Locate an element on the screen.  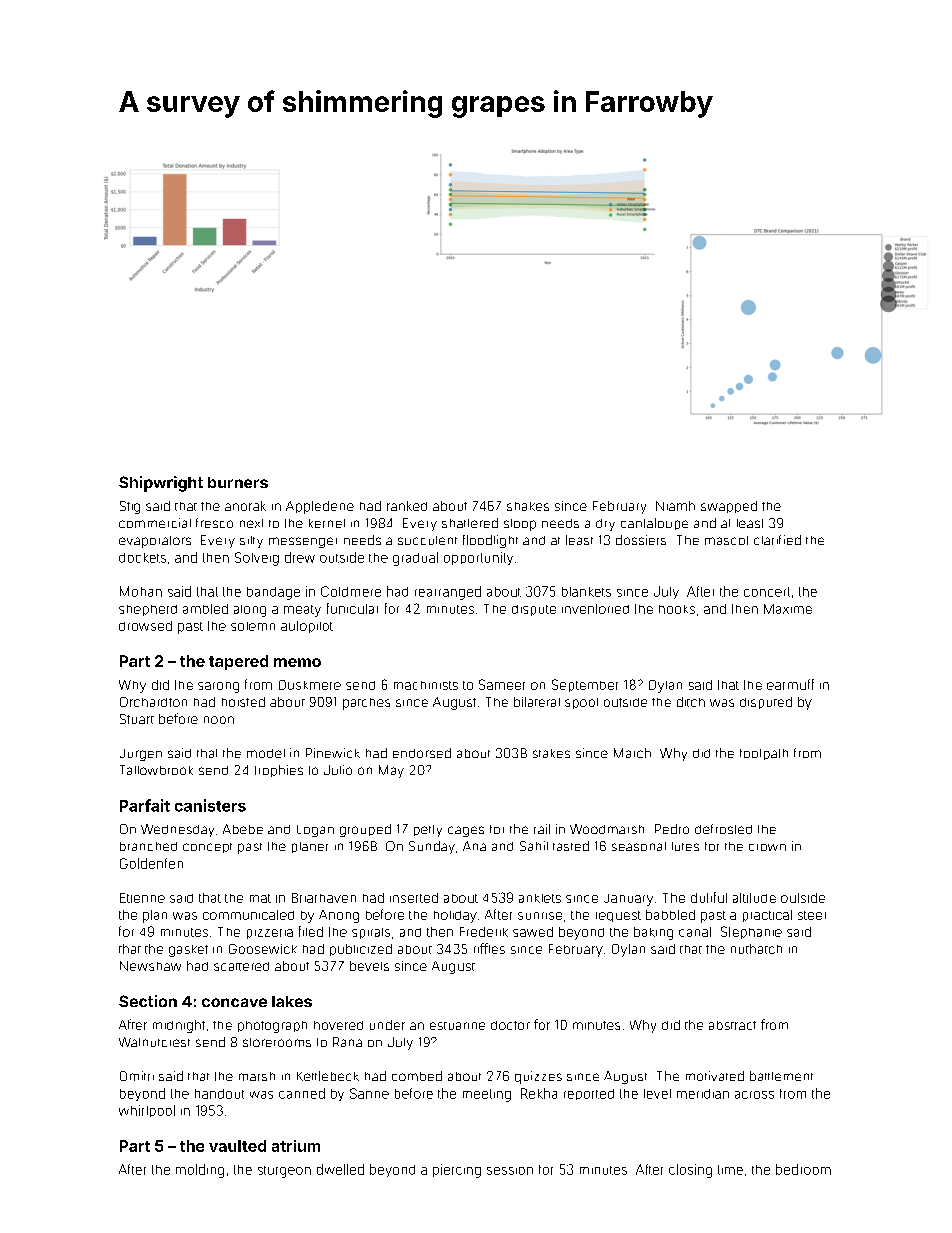
concept is located at coordinates (207, 848).
